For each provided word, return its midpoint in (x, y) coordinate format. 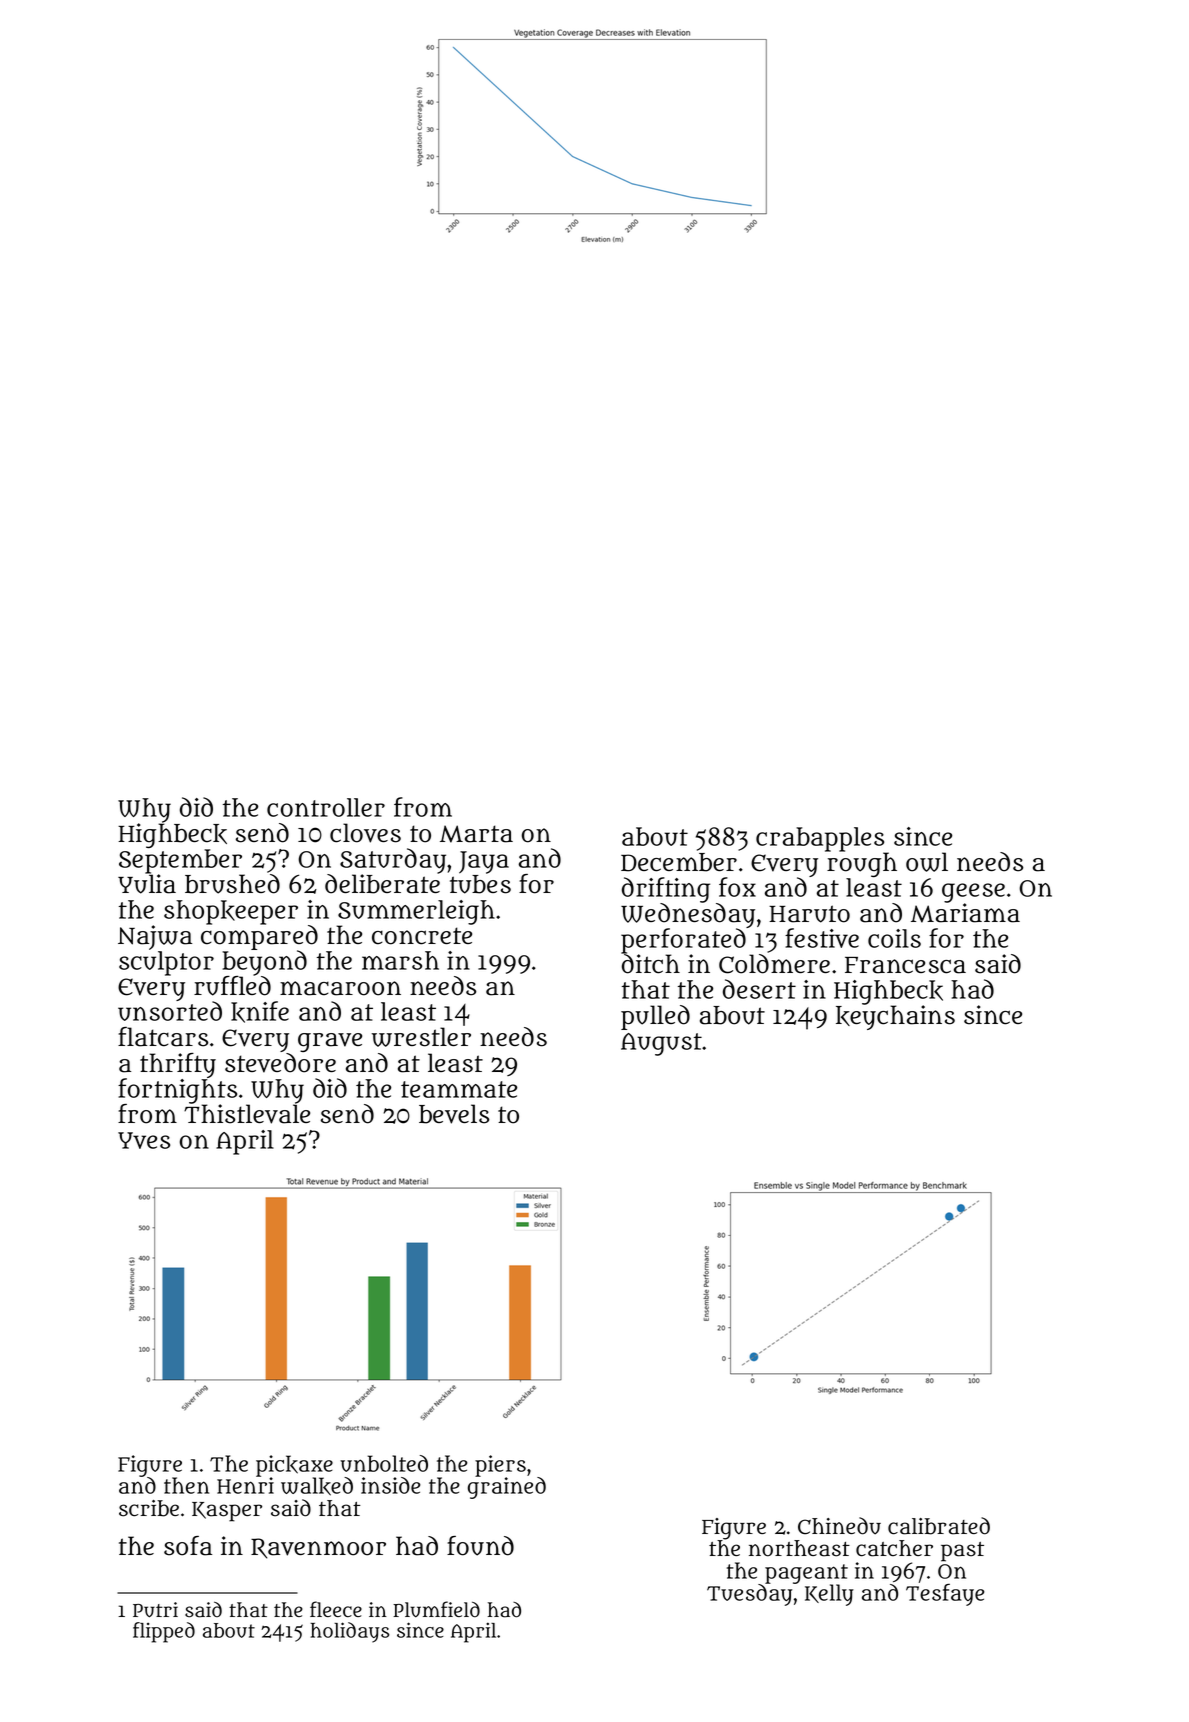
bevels (454, 1114)
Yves (144, 1140)
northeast (799, 1548)
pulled (655, 1017)
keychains (895, 1017)
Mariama (965, 913)
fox (737, 887)
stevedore (280, 1063)
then (186, 1485)
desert (759, 989)
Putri (155, 1610)
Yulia (147, 884)
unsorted (170, 1011)
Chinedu (839, 1526)
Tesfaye (945, 1595)
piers (500, 1466)
